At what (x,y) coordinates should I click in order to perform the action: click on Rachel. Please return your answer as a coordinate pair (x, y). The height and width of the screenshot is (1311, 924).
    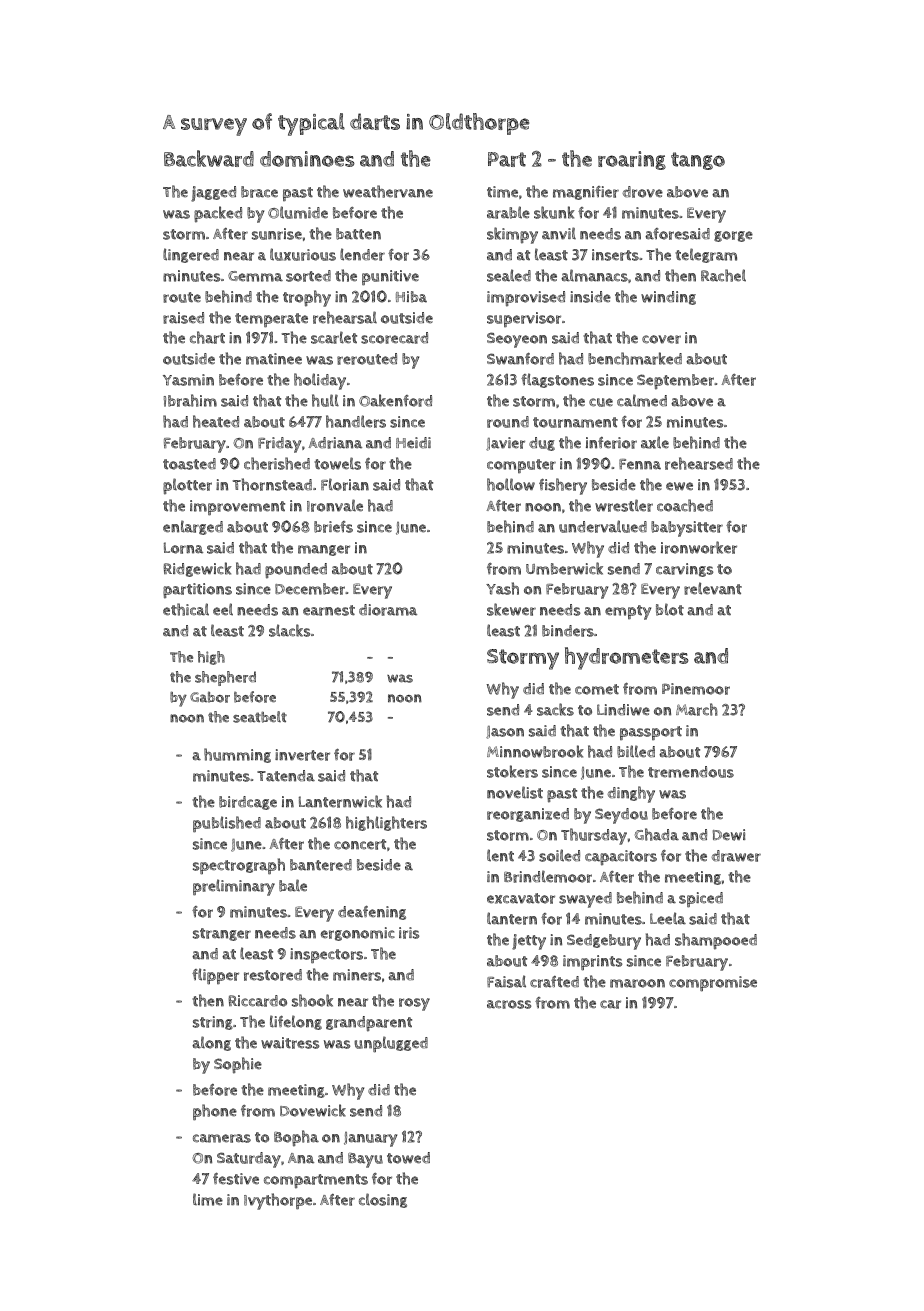
    Looking at the image, I should click on (723, 275).
